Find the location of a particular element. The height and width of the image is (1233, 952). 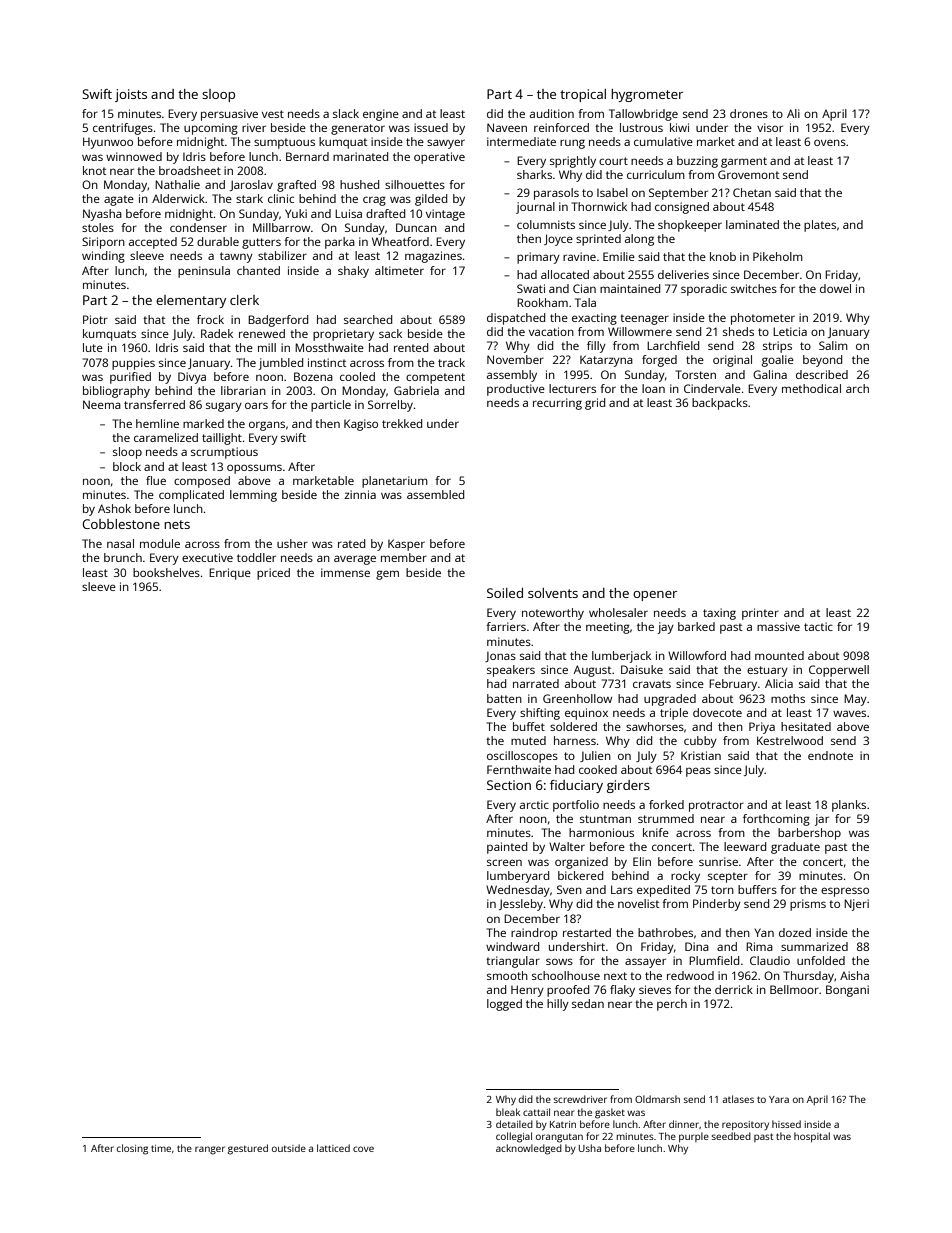

joists is located at coordinates (131, 95).
